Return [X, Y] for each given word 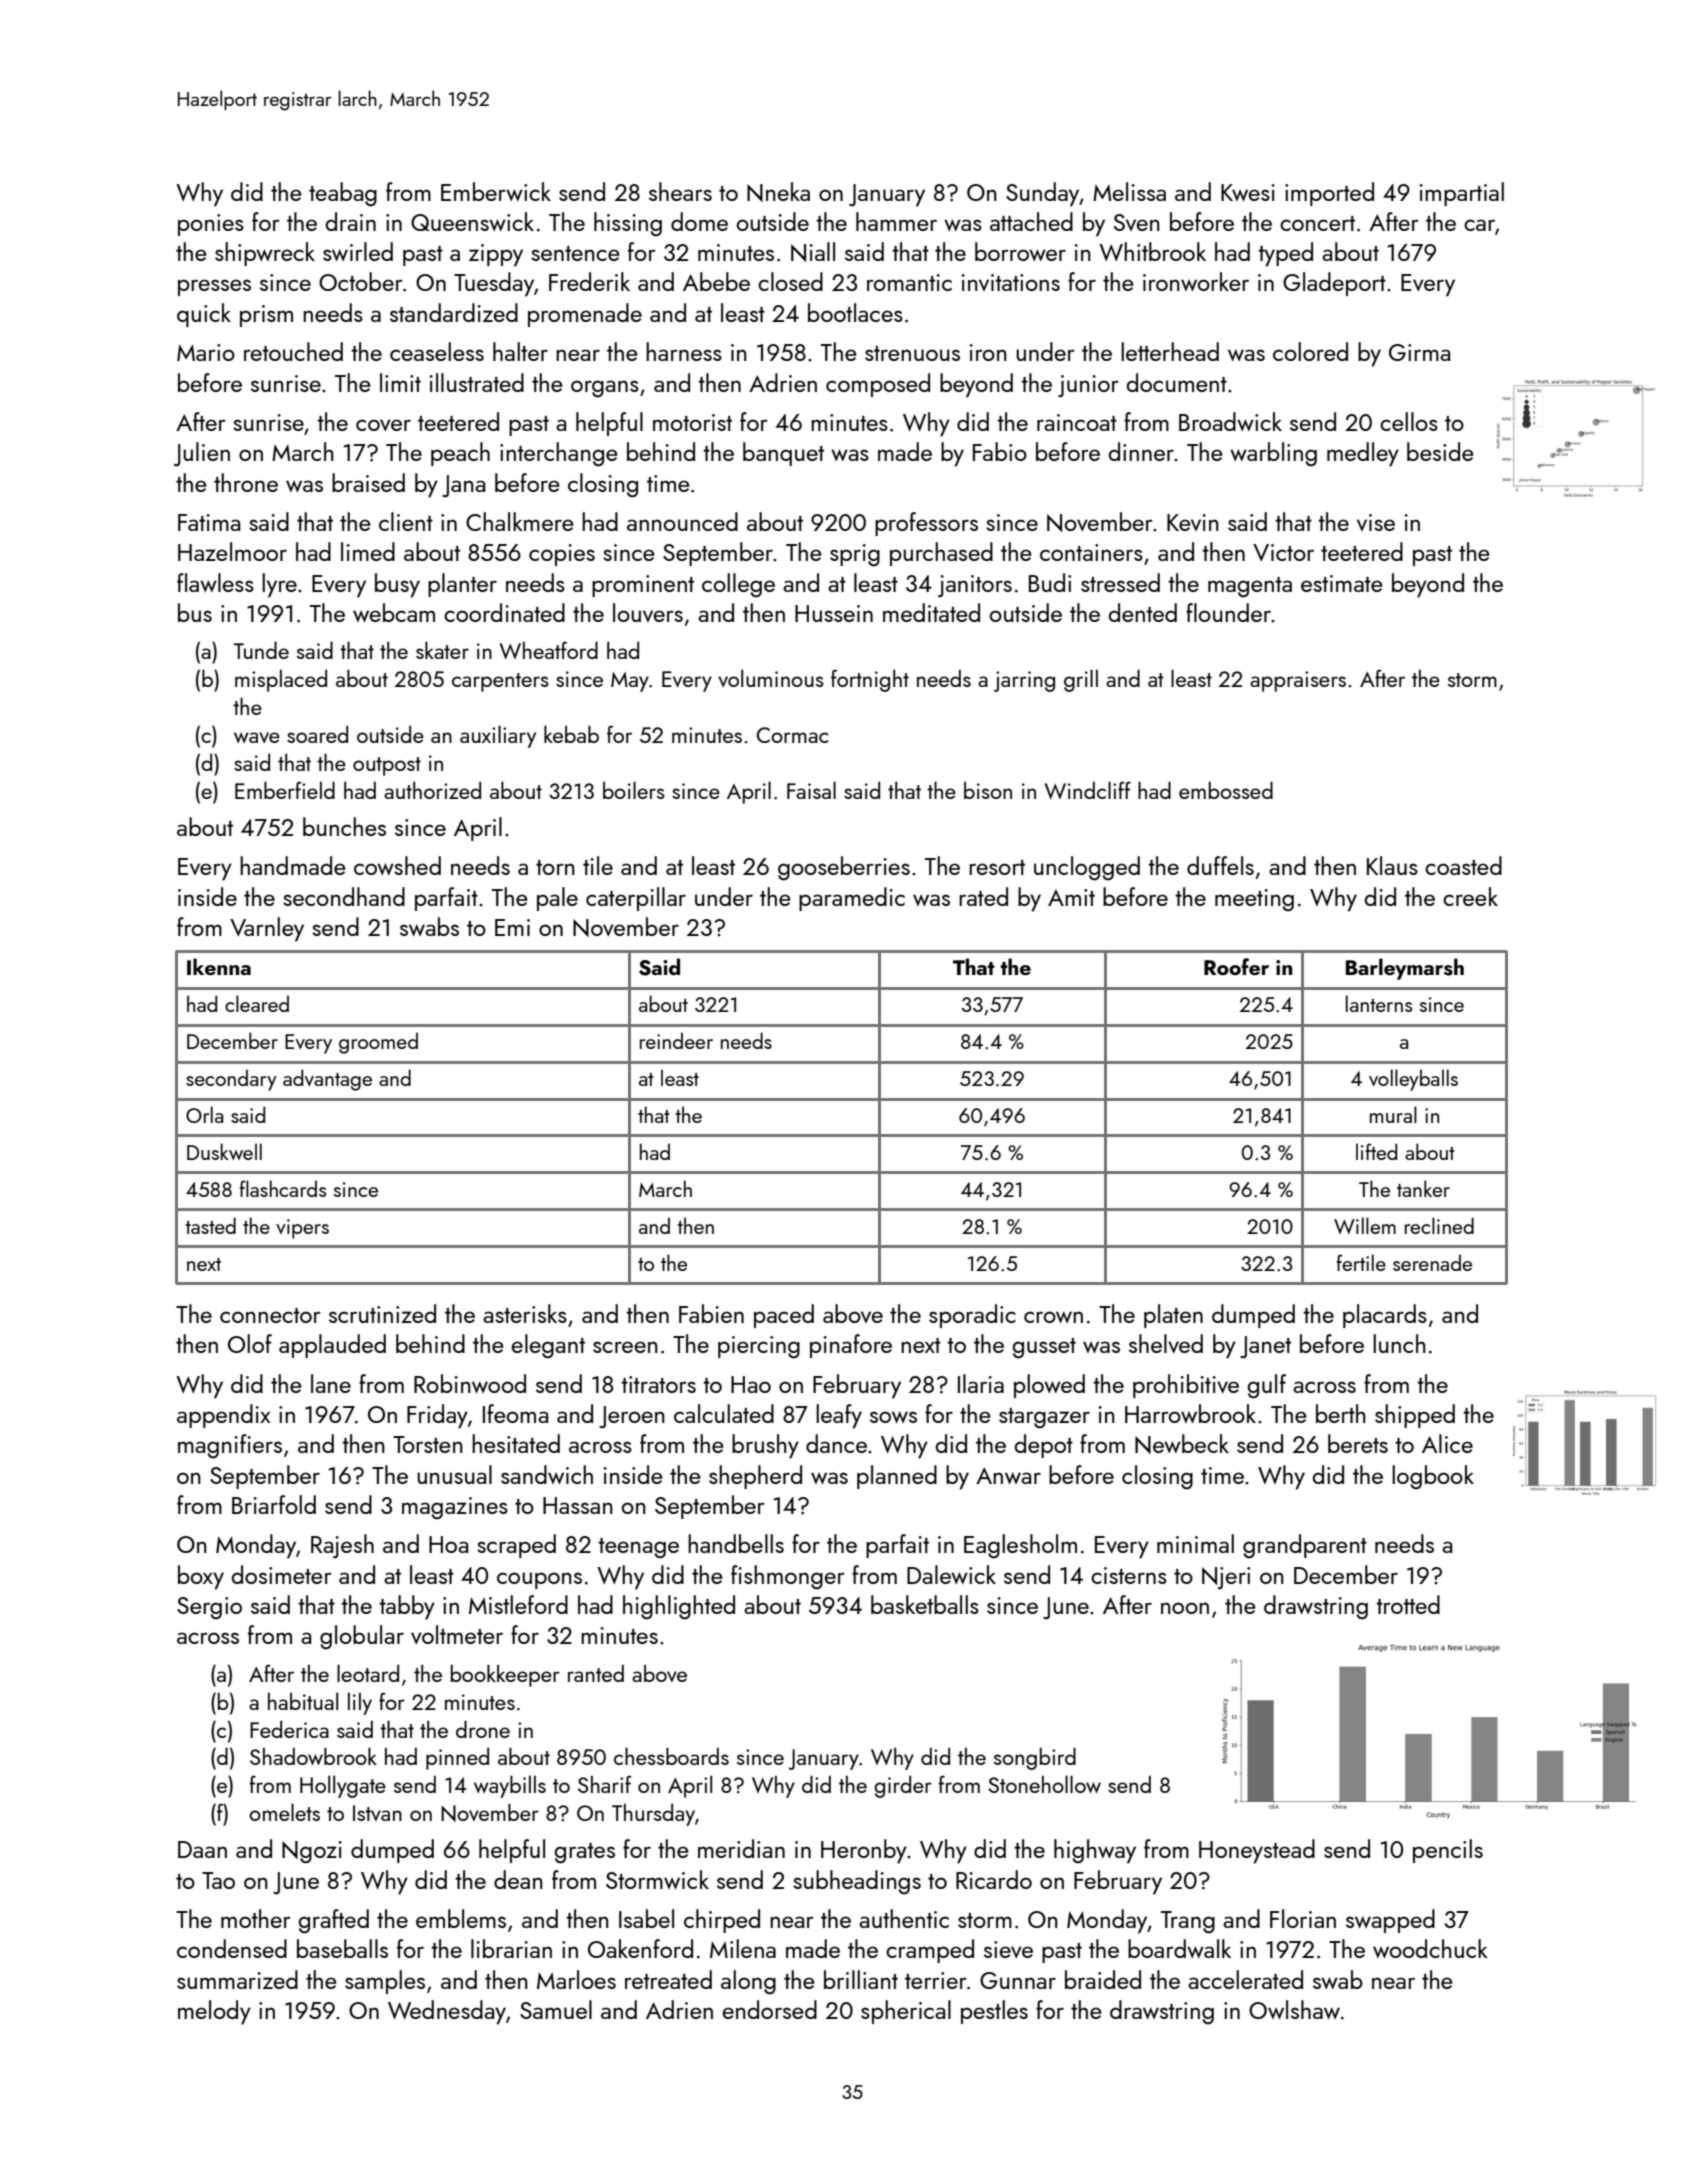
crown [1053, 1317]
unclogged [1087, 868]
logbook [1433, 1477]
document [1177, 382]
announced [682, 521]
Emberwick [496, 191]
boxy [201, 1577]
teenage [638, 1548]
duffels [1220, 865]
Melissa [1129, 191]
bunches [344, 826]
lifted [1376, 1151]
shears [680, 191]
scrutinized [382, 1313]
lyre [279, 585]
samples [385, 1982]
